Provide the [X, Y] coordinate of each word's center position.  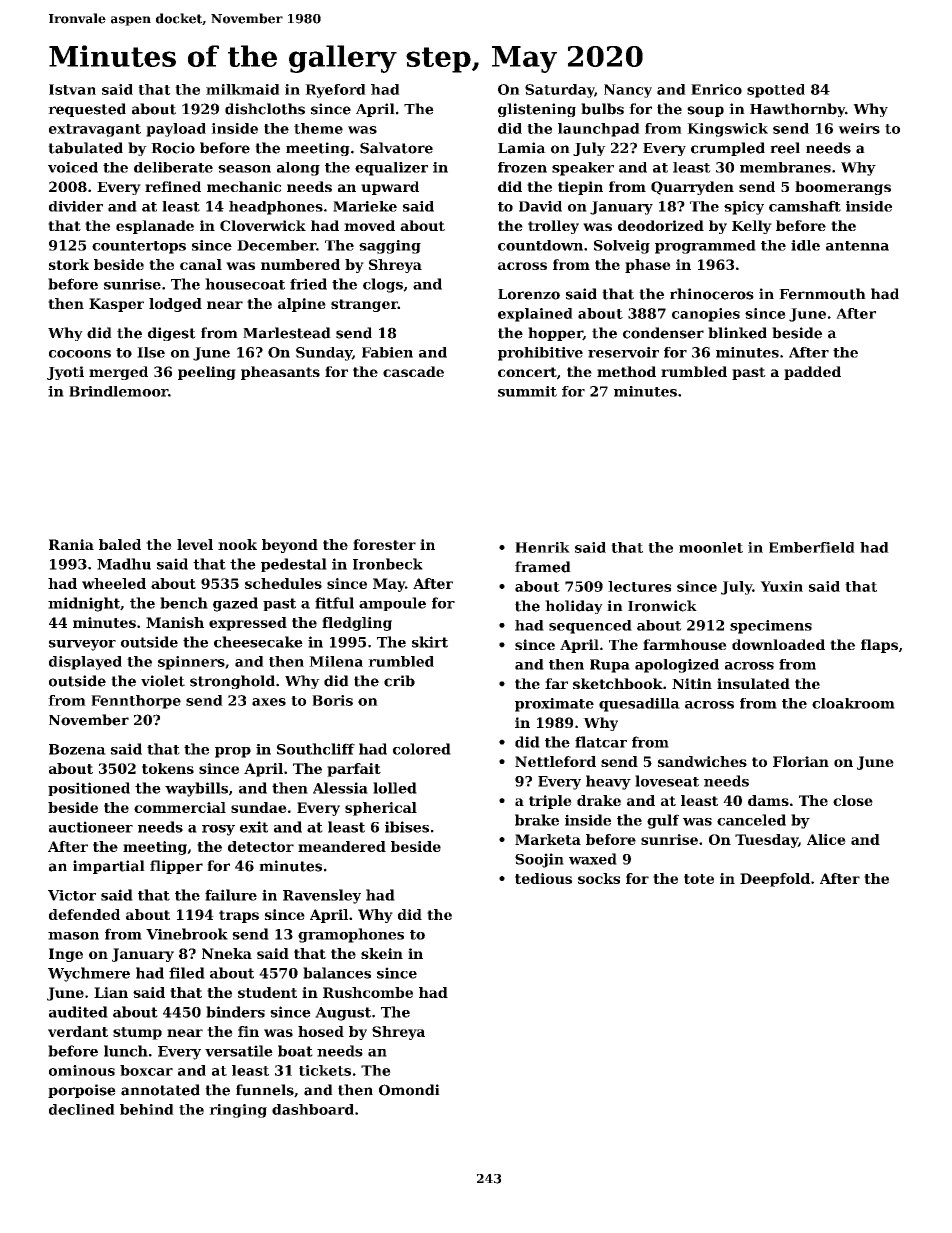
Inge [66, 955]
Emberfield [812, 547]
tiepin [580, 188]
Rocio [173, 148]
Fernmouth [822, 294]
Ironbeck [388, 564]
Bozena [77, 749]
